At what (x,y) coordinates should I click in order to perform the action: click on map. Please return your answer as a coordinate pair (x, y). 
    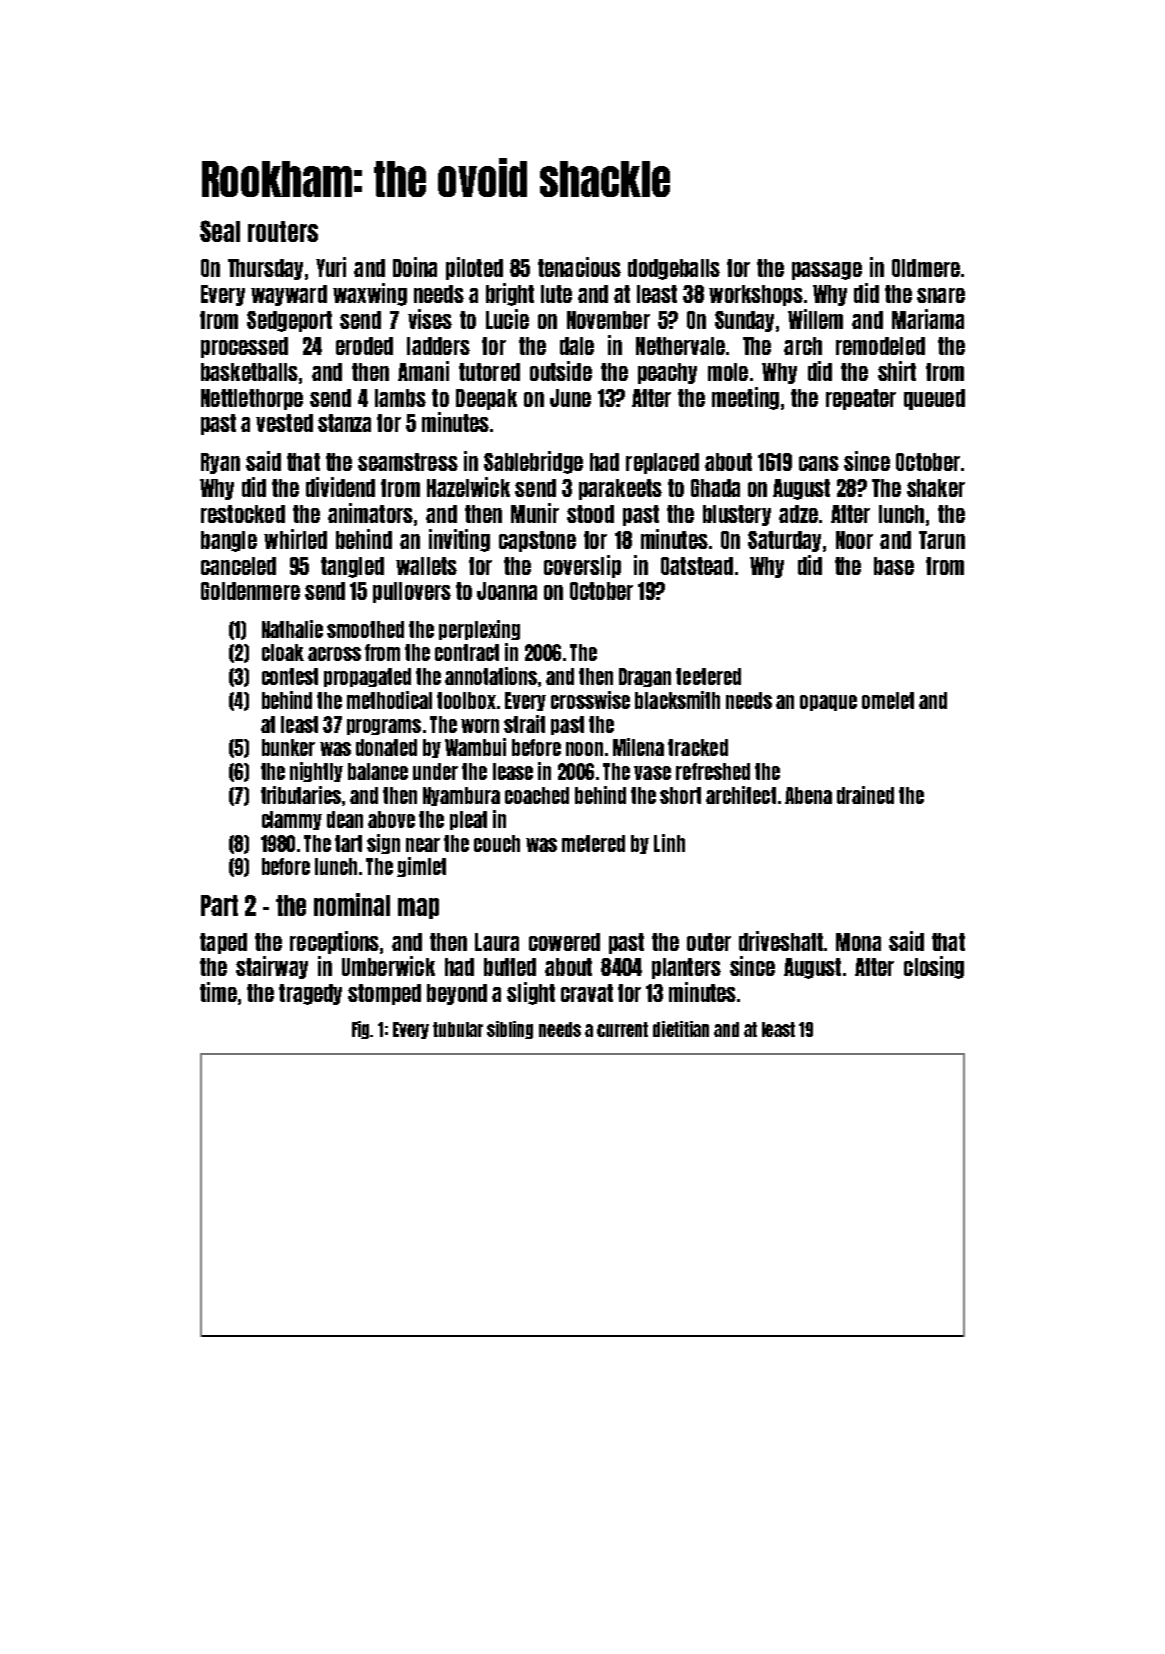
    Looking at the image, I should click on (418, 908).
